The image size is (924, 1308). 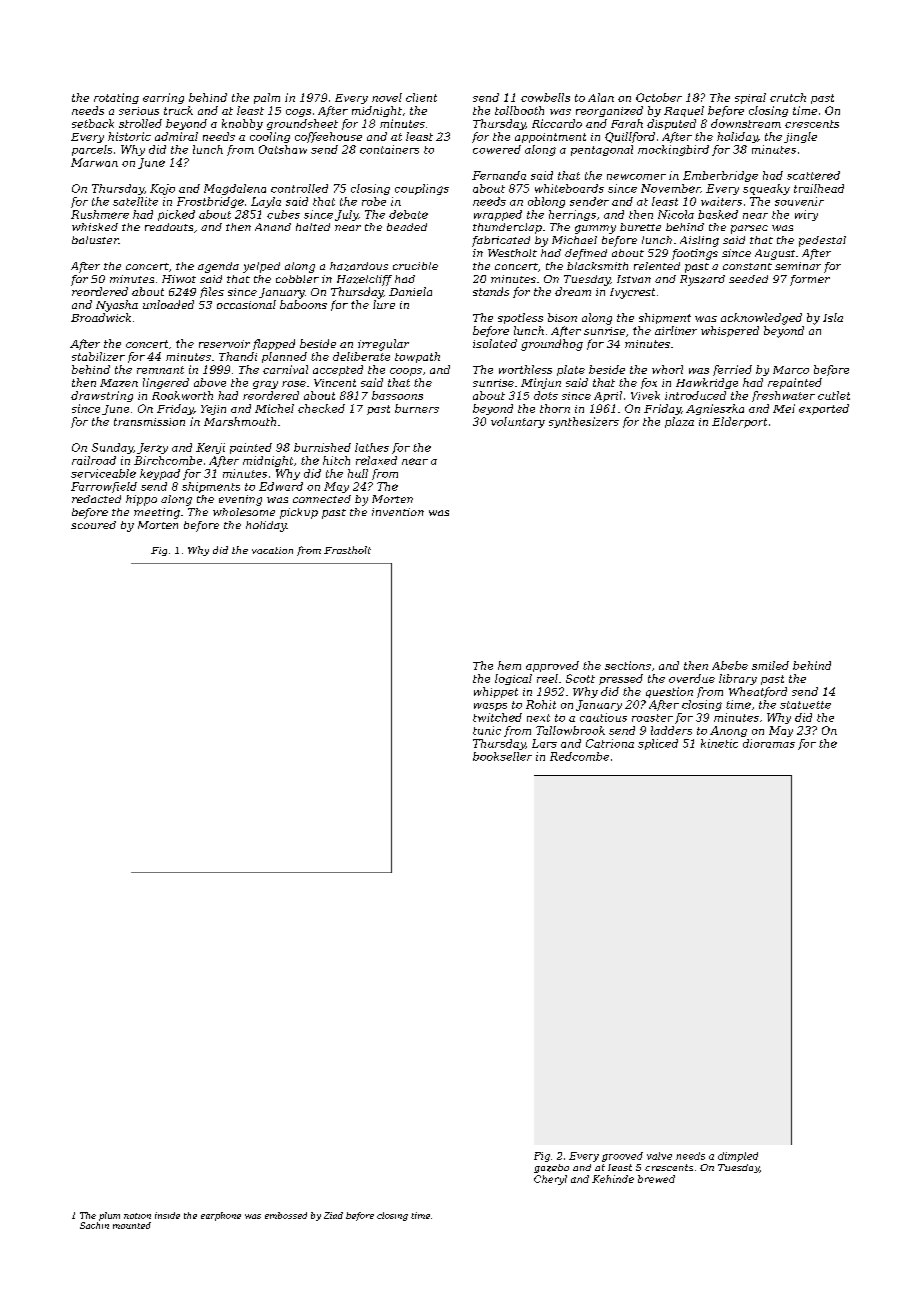 I want to click on brewed, so click(x=656, y=1179).
